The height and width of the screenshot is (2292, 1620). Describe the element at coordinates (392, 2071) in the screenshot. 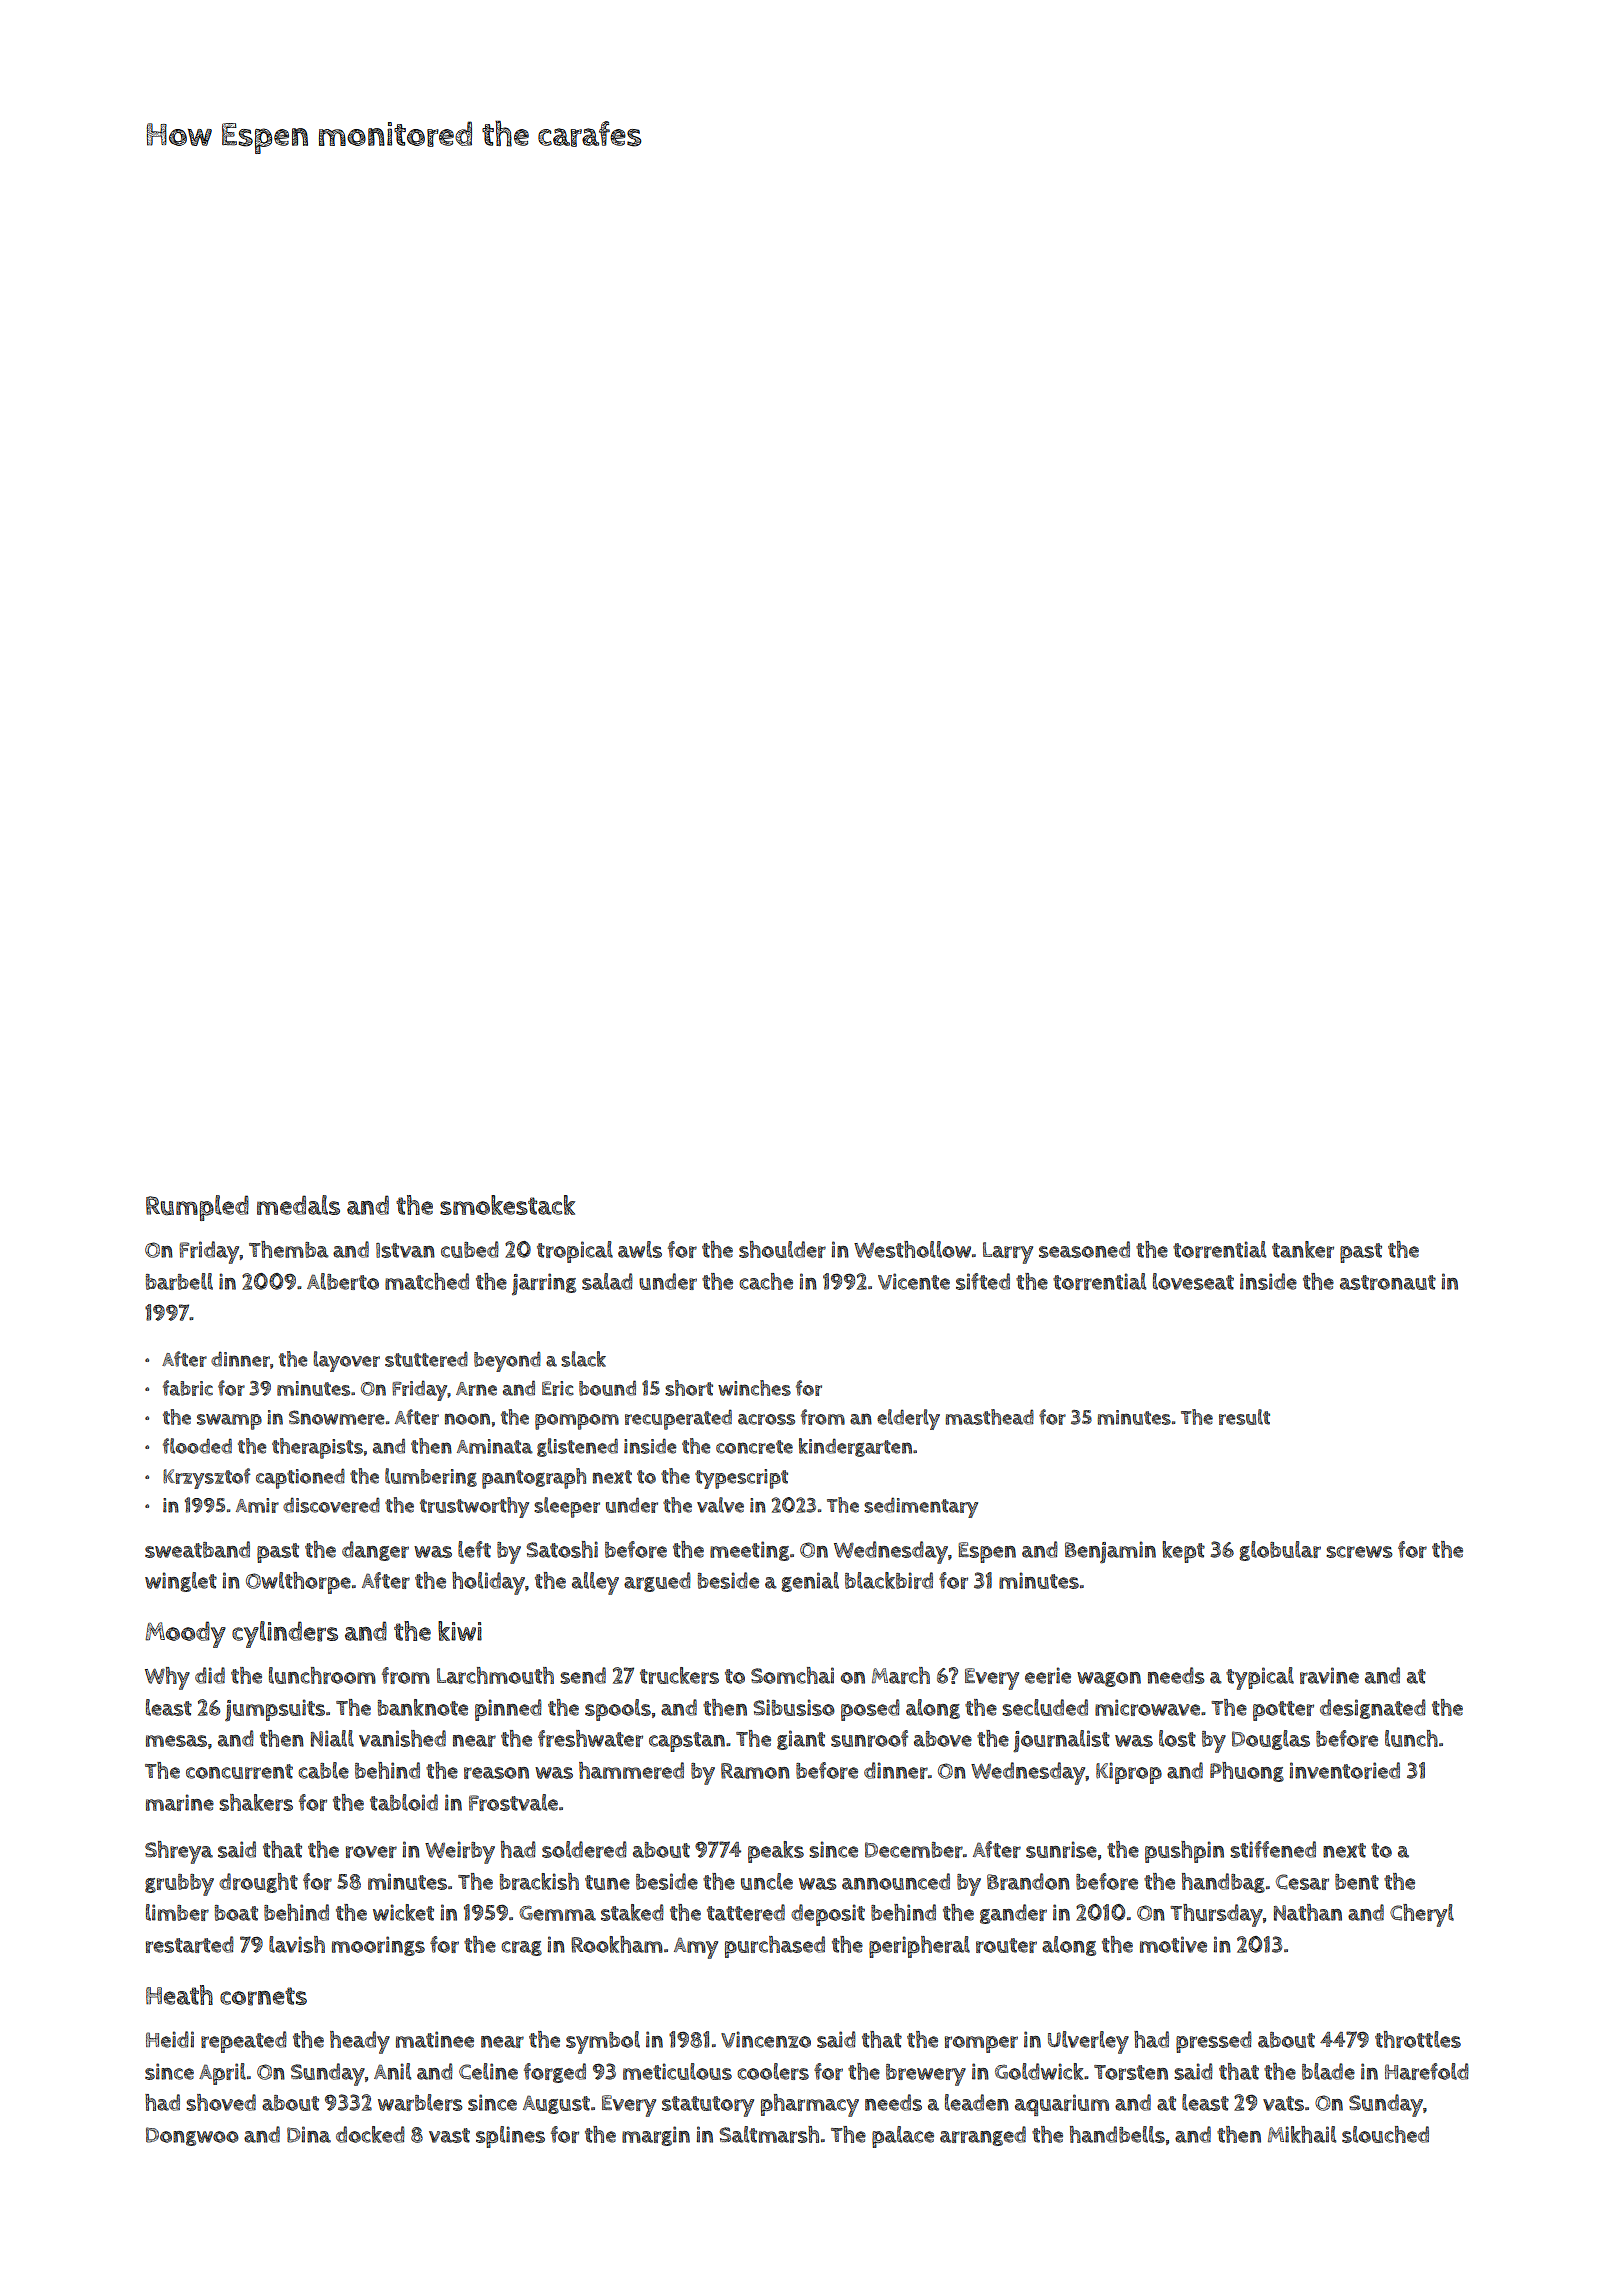

I see `Anil` at that location.
